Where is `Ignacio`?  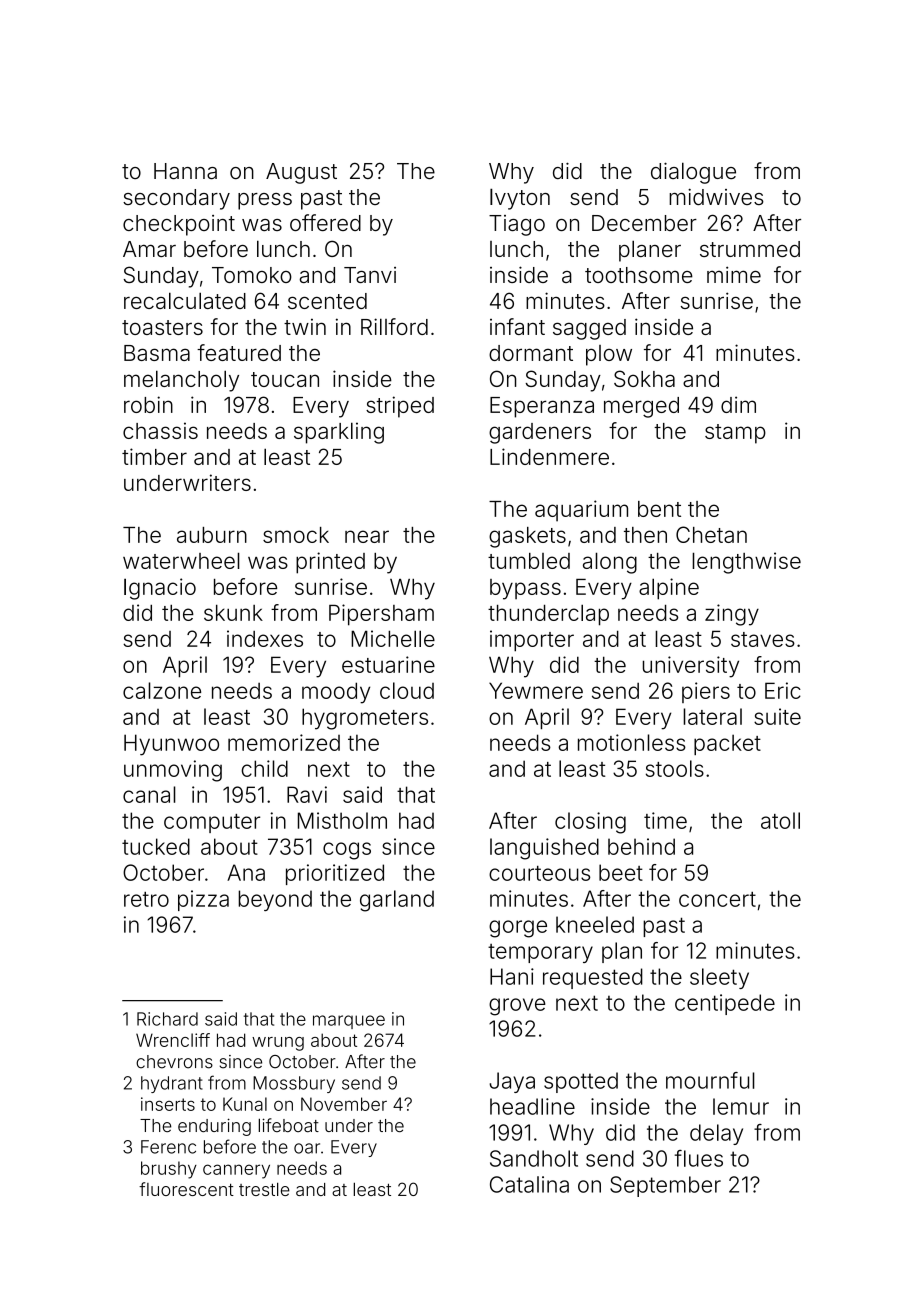
Ignacio is located at coordinates (160, 589).
